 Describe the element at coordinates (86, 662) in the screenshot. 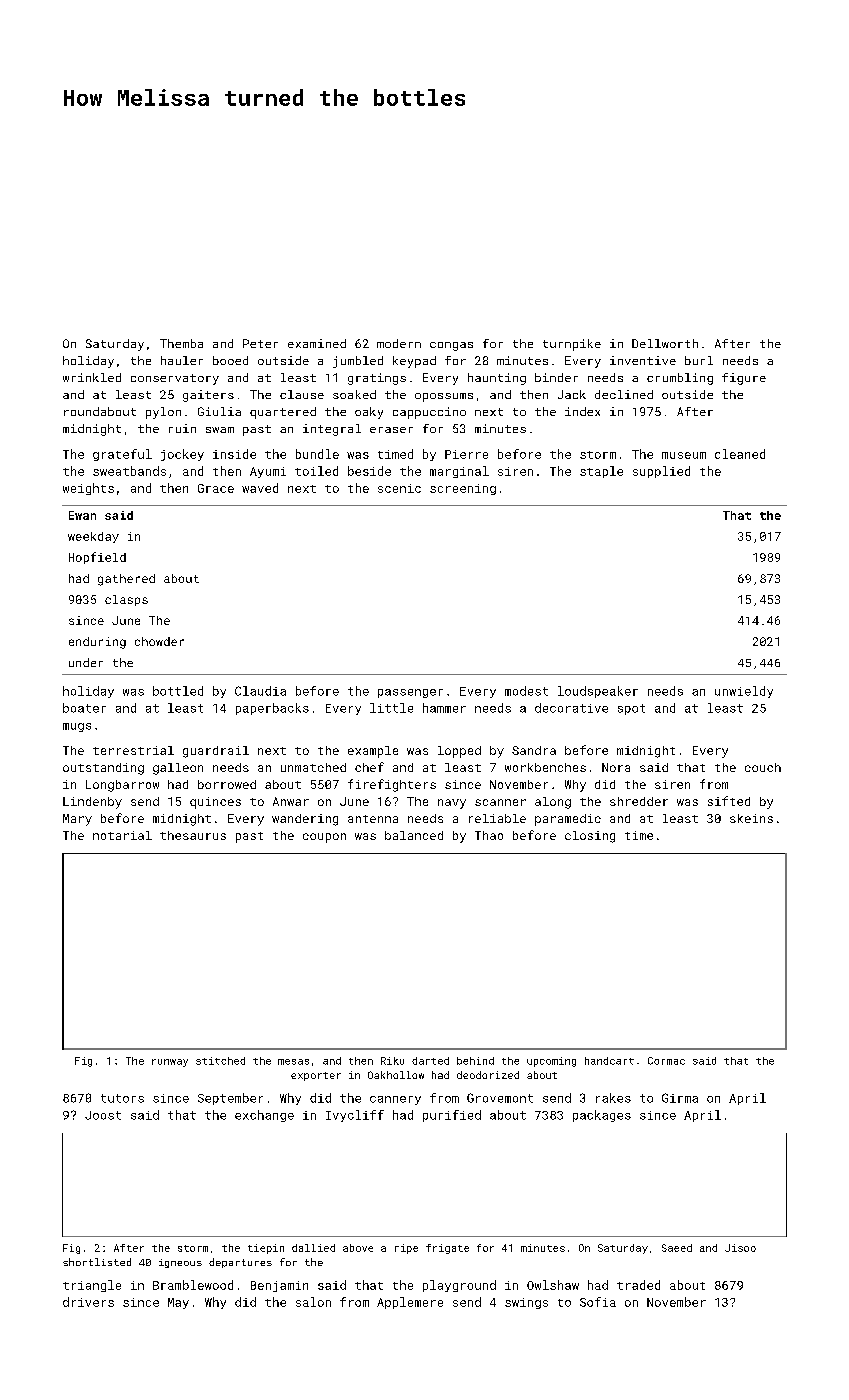

I see `under` at that location.
